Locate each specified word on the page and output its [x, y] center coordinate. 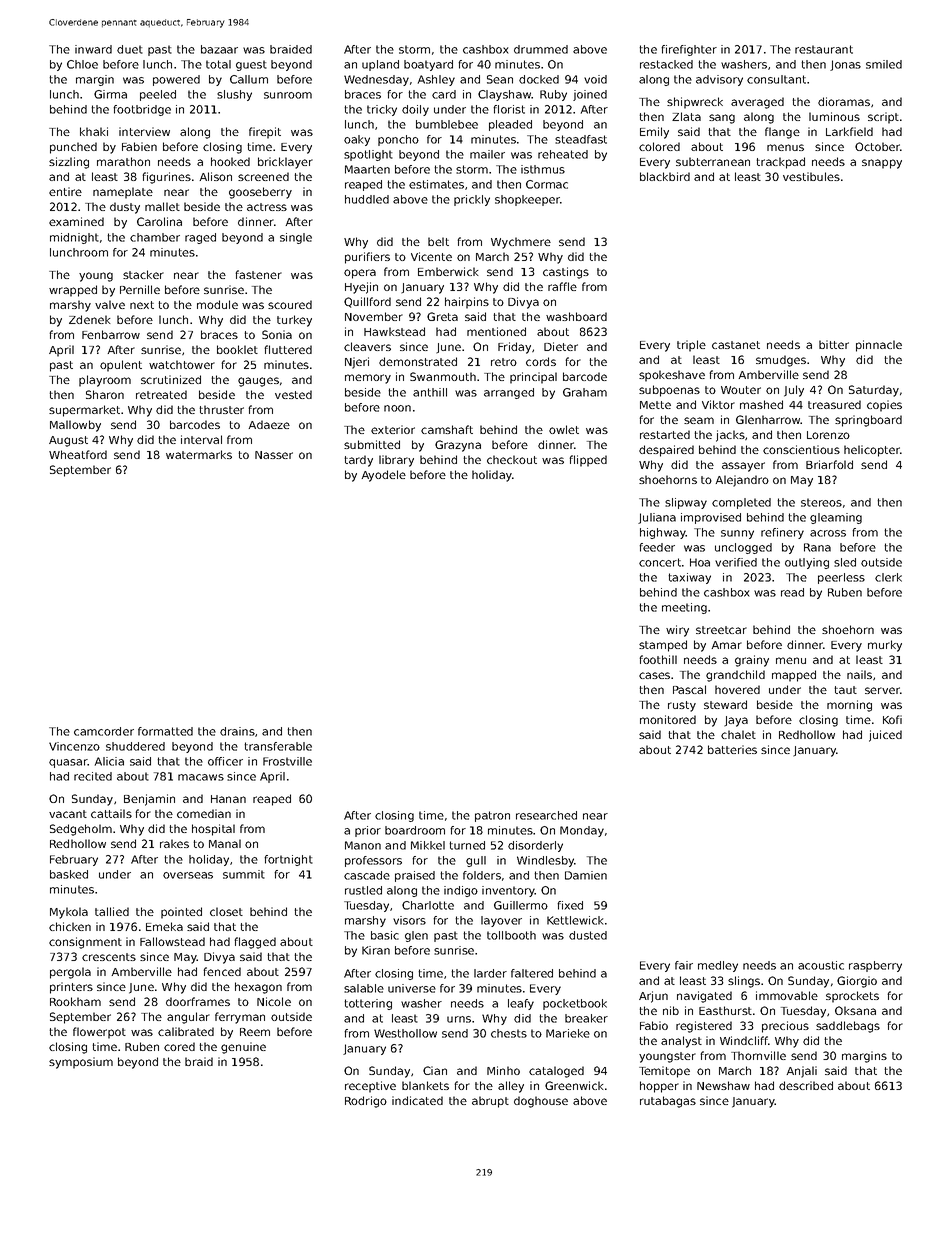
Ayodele [383, 476]
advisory [719, 80]
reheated [563, 154]
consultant [776, 79]
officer [225, 761]
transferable [278, 746]
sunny [737, 534]
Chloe [82, 64]
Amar [726, 645]
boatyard [428, 65]
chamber [155, 237]
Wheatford [78, 454]
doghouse [541, 1102]
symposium [81, 1063]
